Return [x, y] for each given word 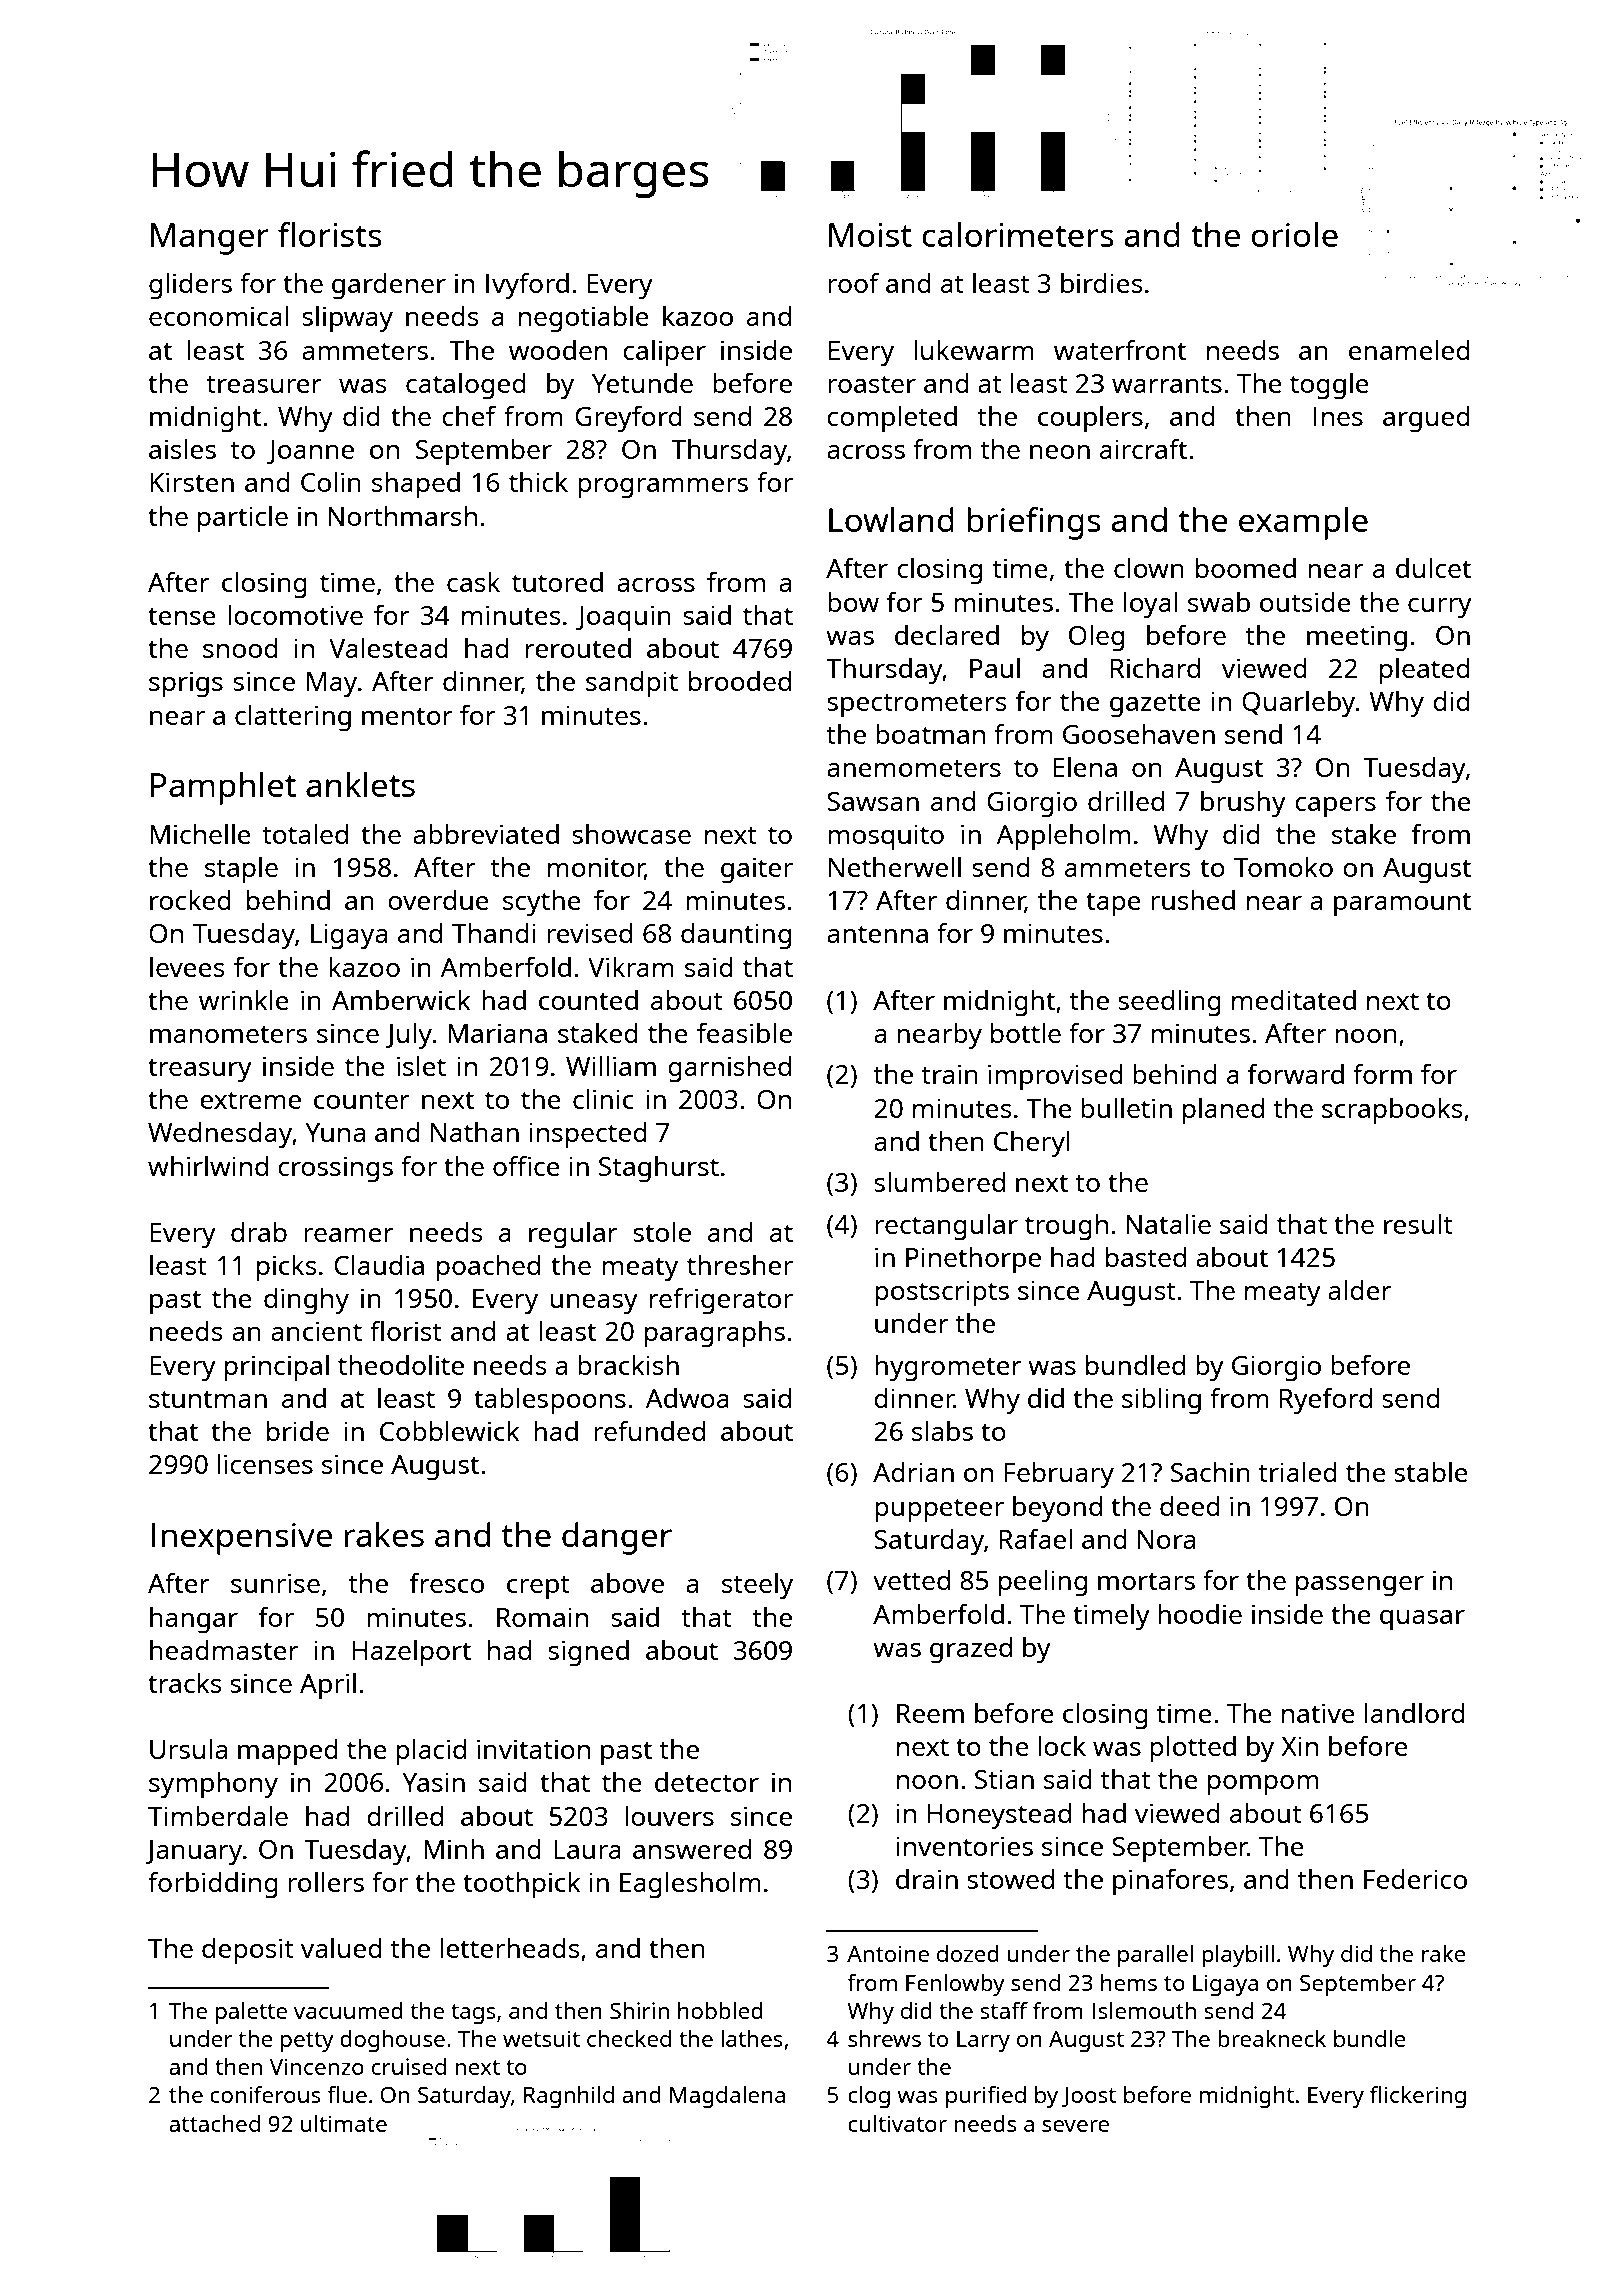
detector [707, 1782]
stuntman [208, 1399]
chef [469, 415]
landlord [1415, 1713]
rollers [326, 1882]
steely [757, 1586]
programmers [663, 488]
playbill [1238, 1956]
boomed [1246, 568]
